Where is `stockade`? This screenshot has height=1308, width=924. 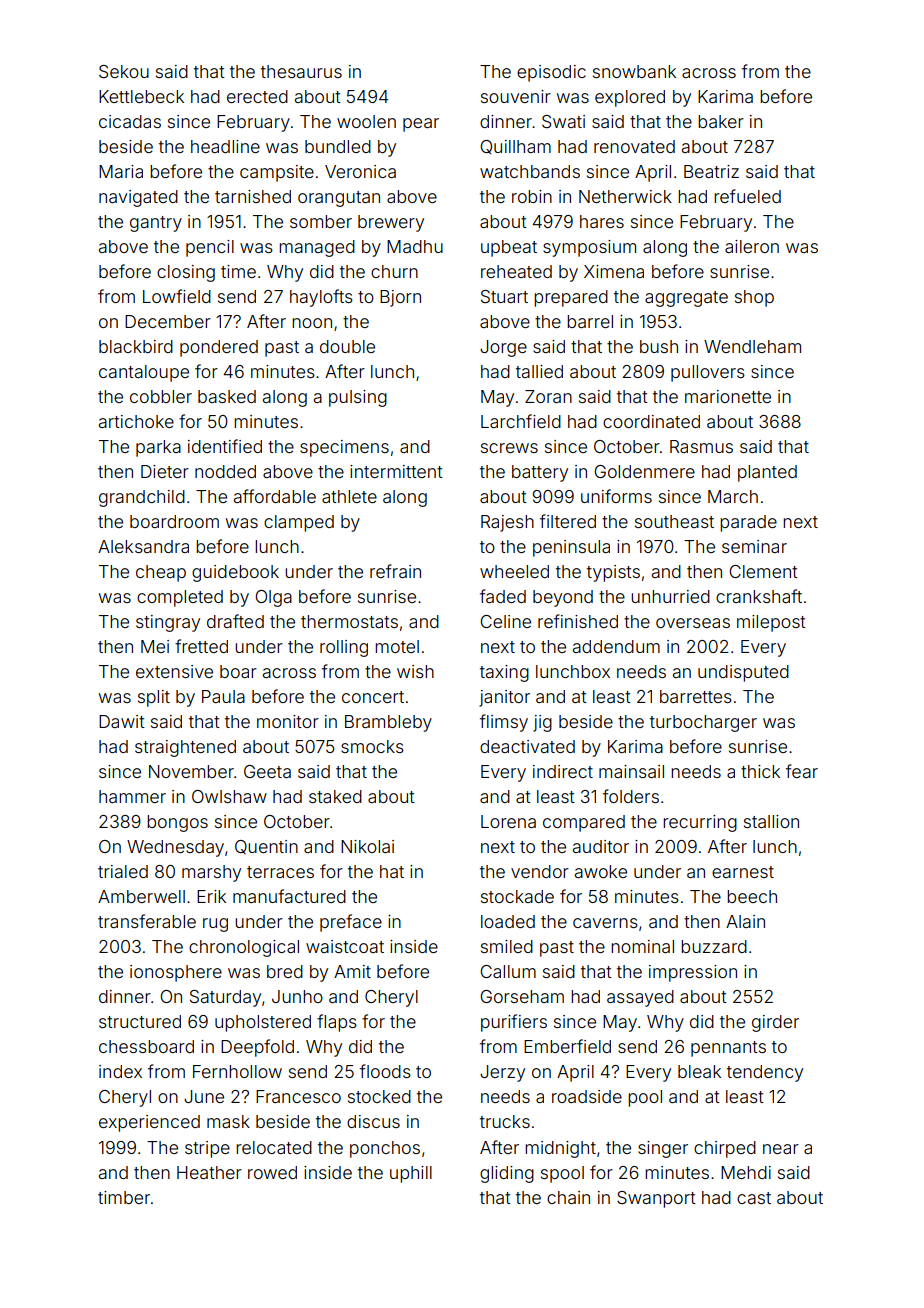
stockade is located at coordinates (517, 896).
